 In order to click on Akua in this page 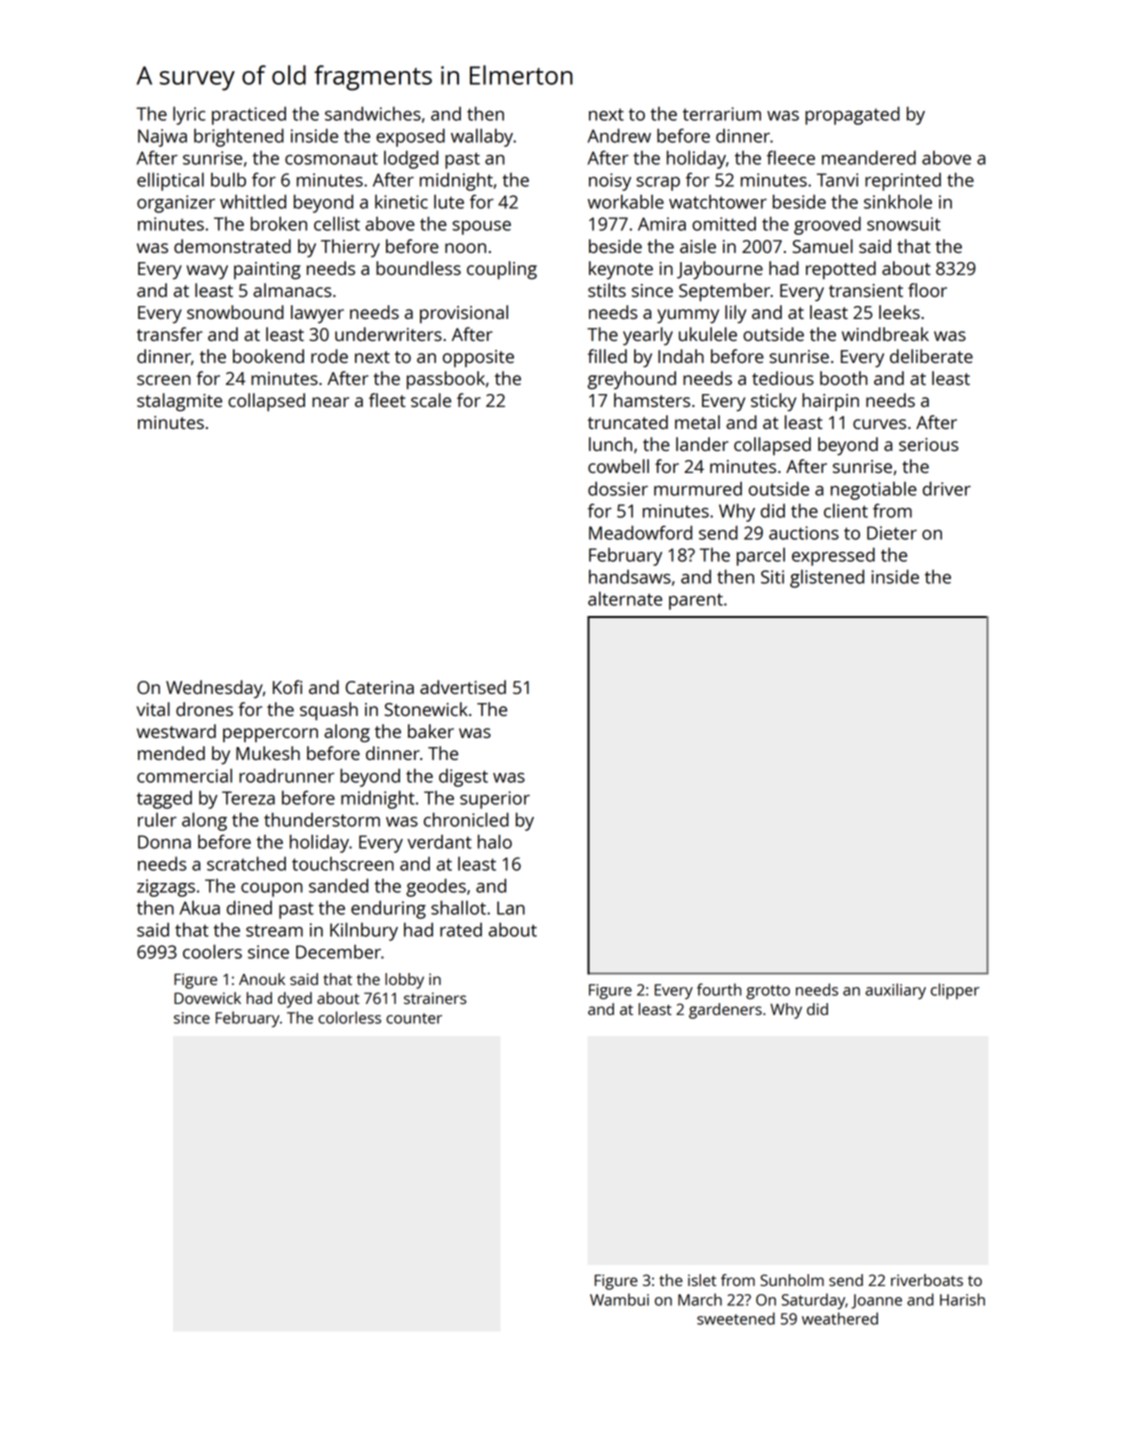, I will do `click(200, 908)`.
